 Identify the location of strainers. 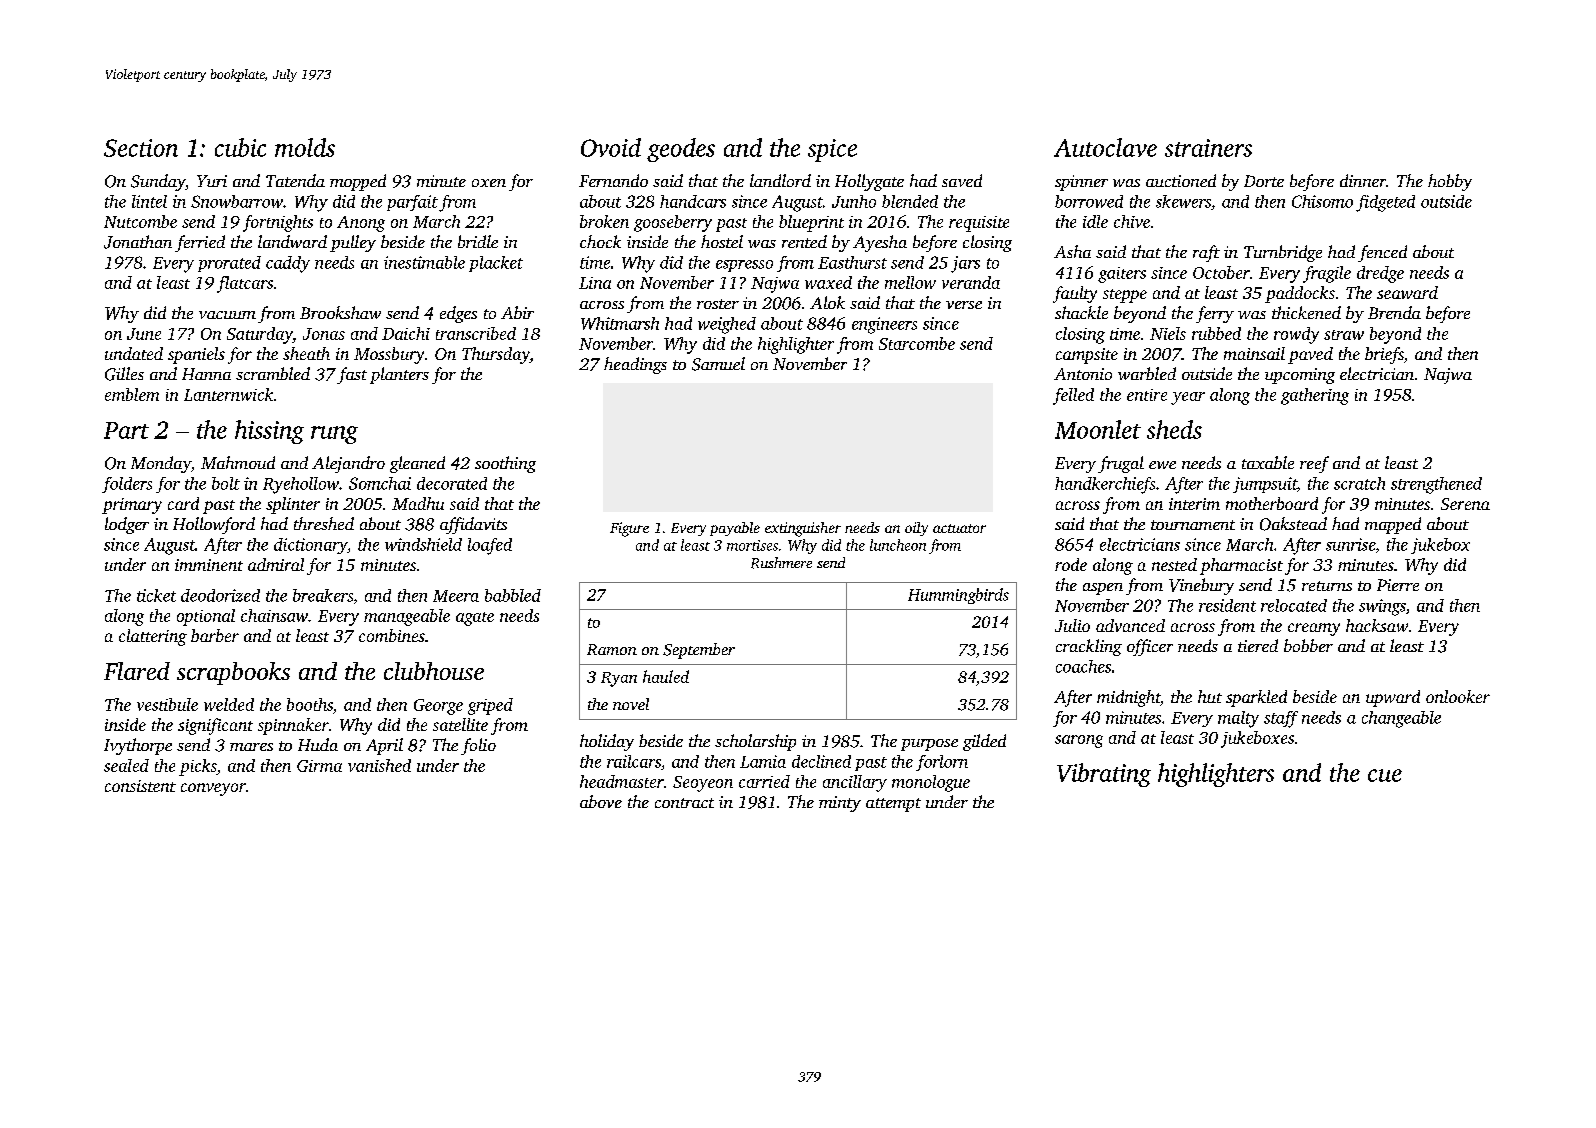
(1208, 148).
